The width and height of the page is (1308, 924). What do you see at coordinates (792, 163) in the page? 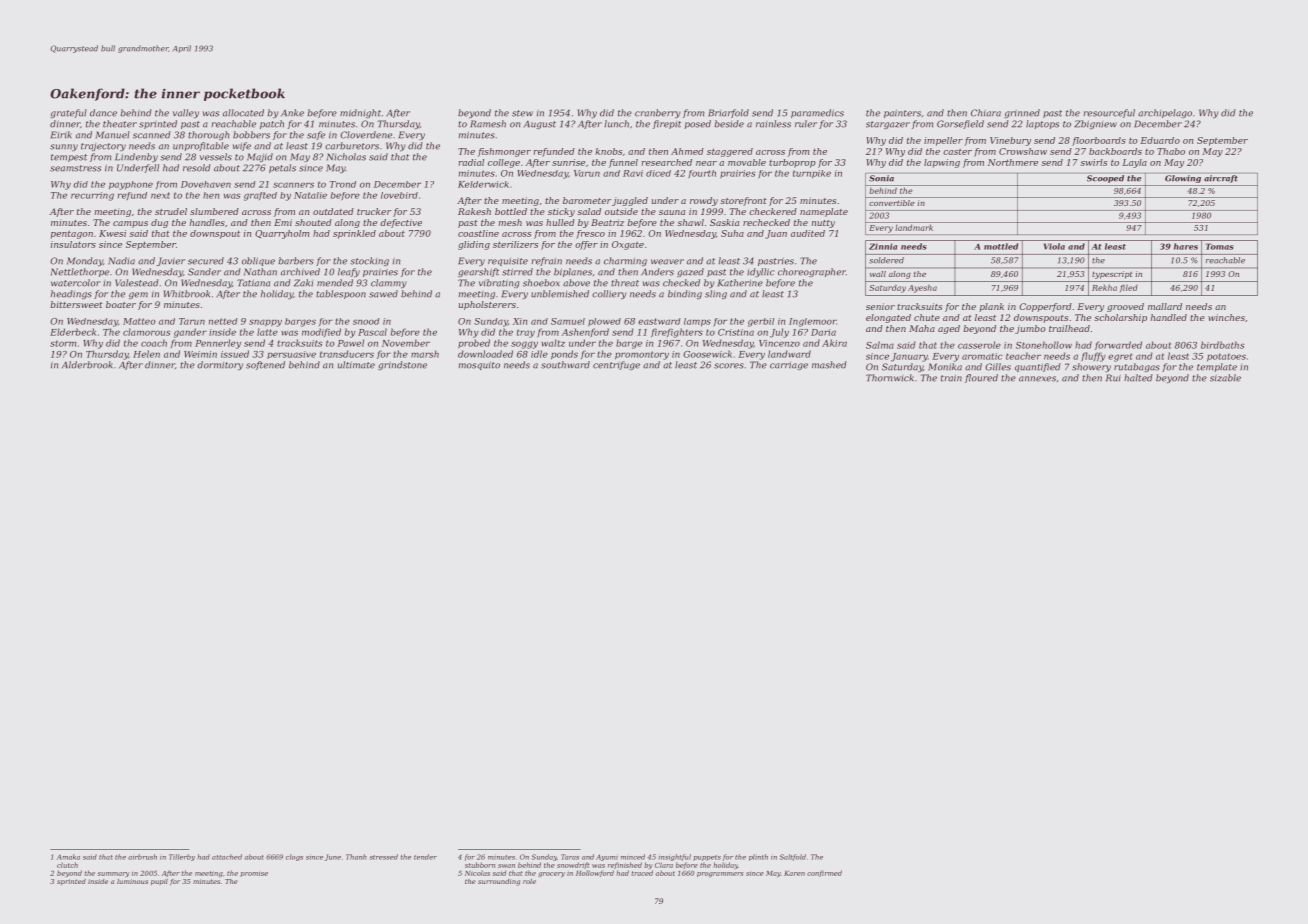
I see `turboprop` at bounding box center [792, 163].
